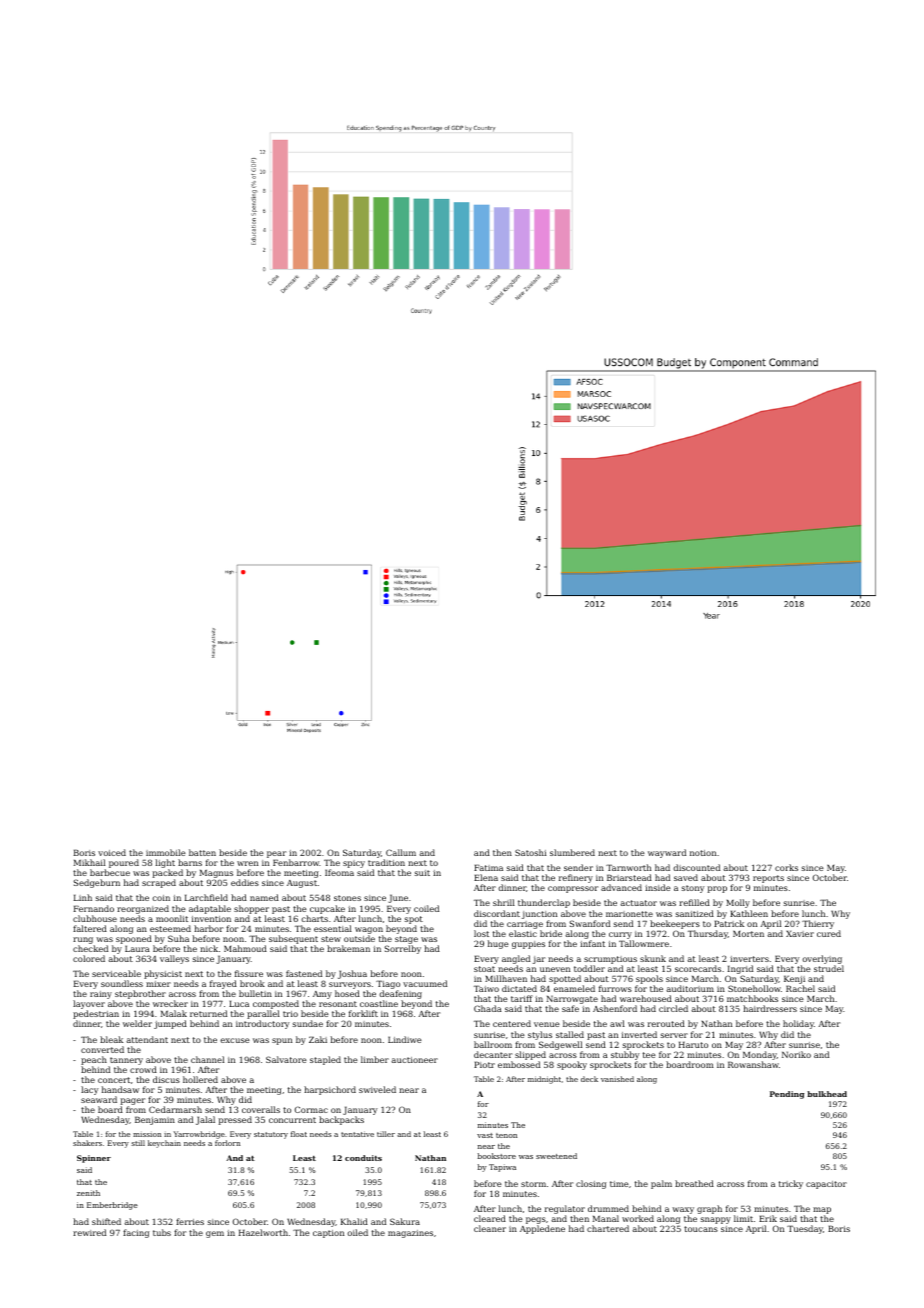 This screenshot has width=924, height=1308. Describe the element at coordinates (589, 968) in the screenshot. I see `toddler` at that location.
